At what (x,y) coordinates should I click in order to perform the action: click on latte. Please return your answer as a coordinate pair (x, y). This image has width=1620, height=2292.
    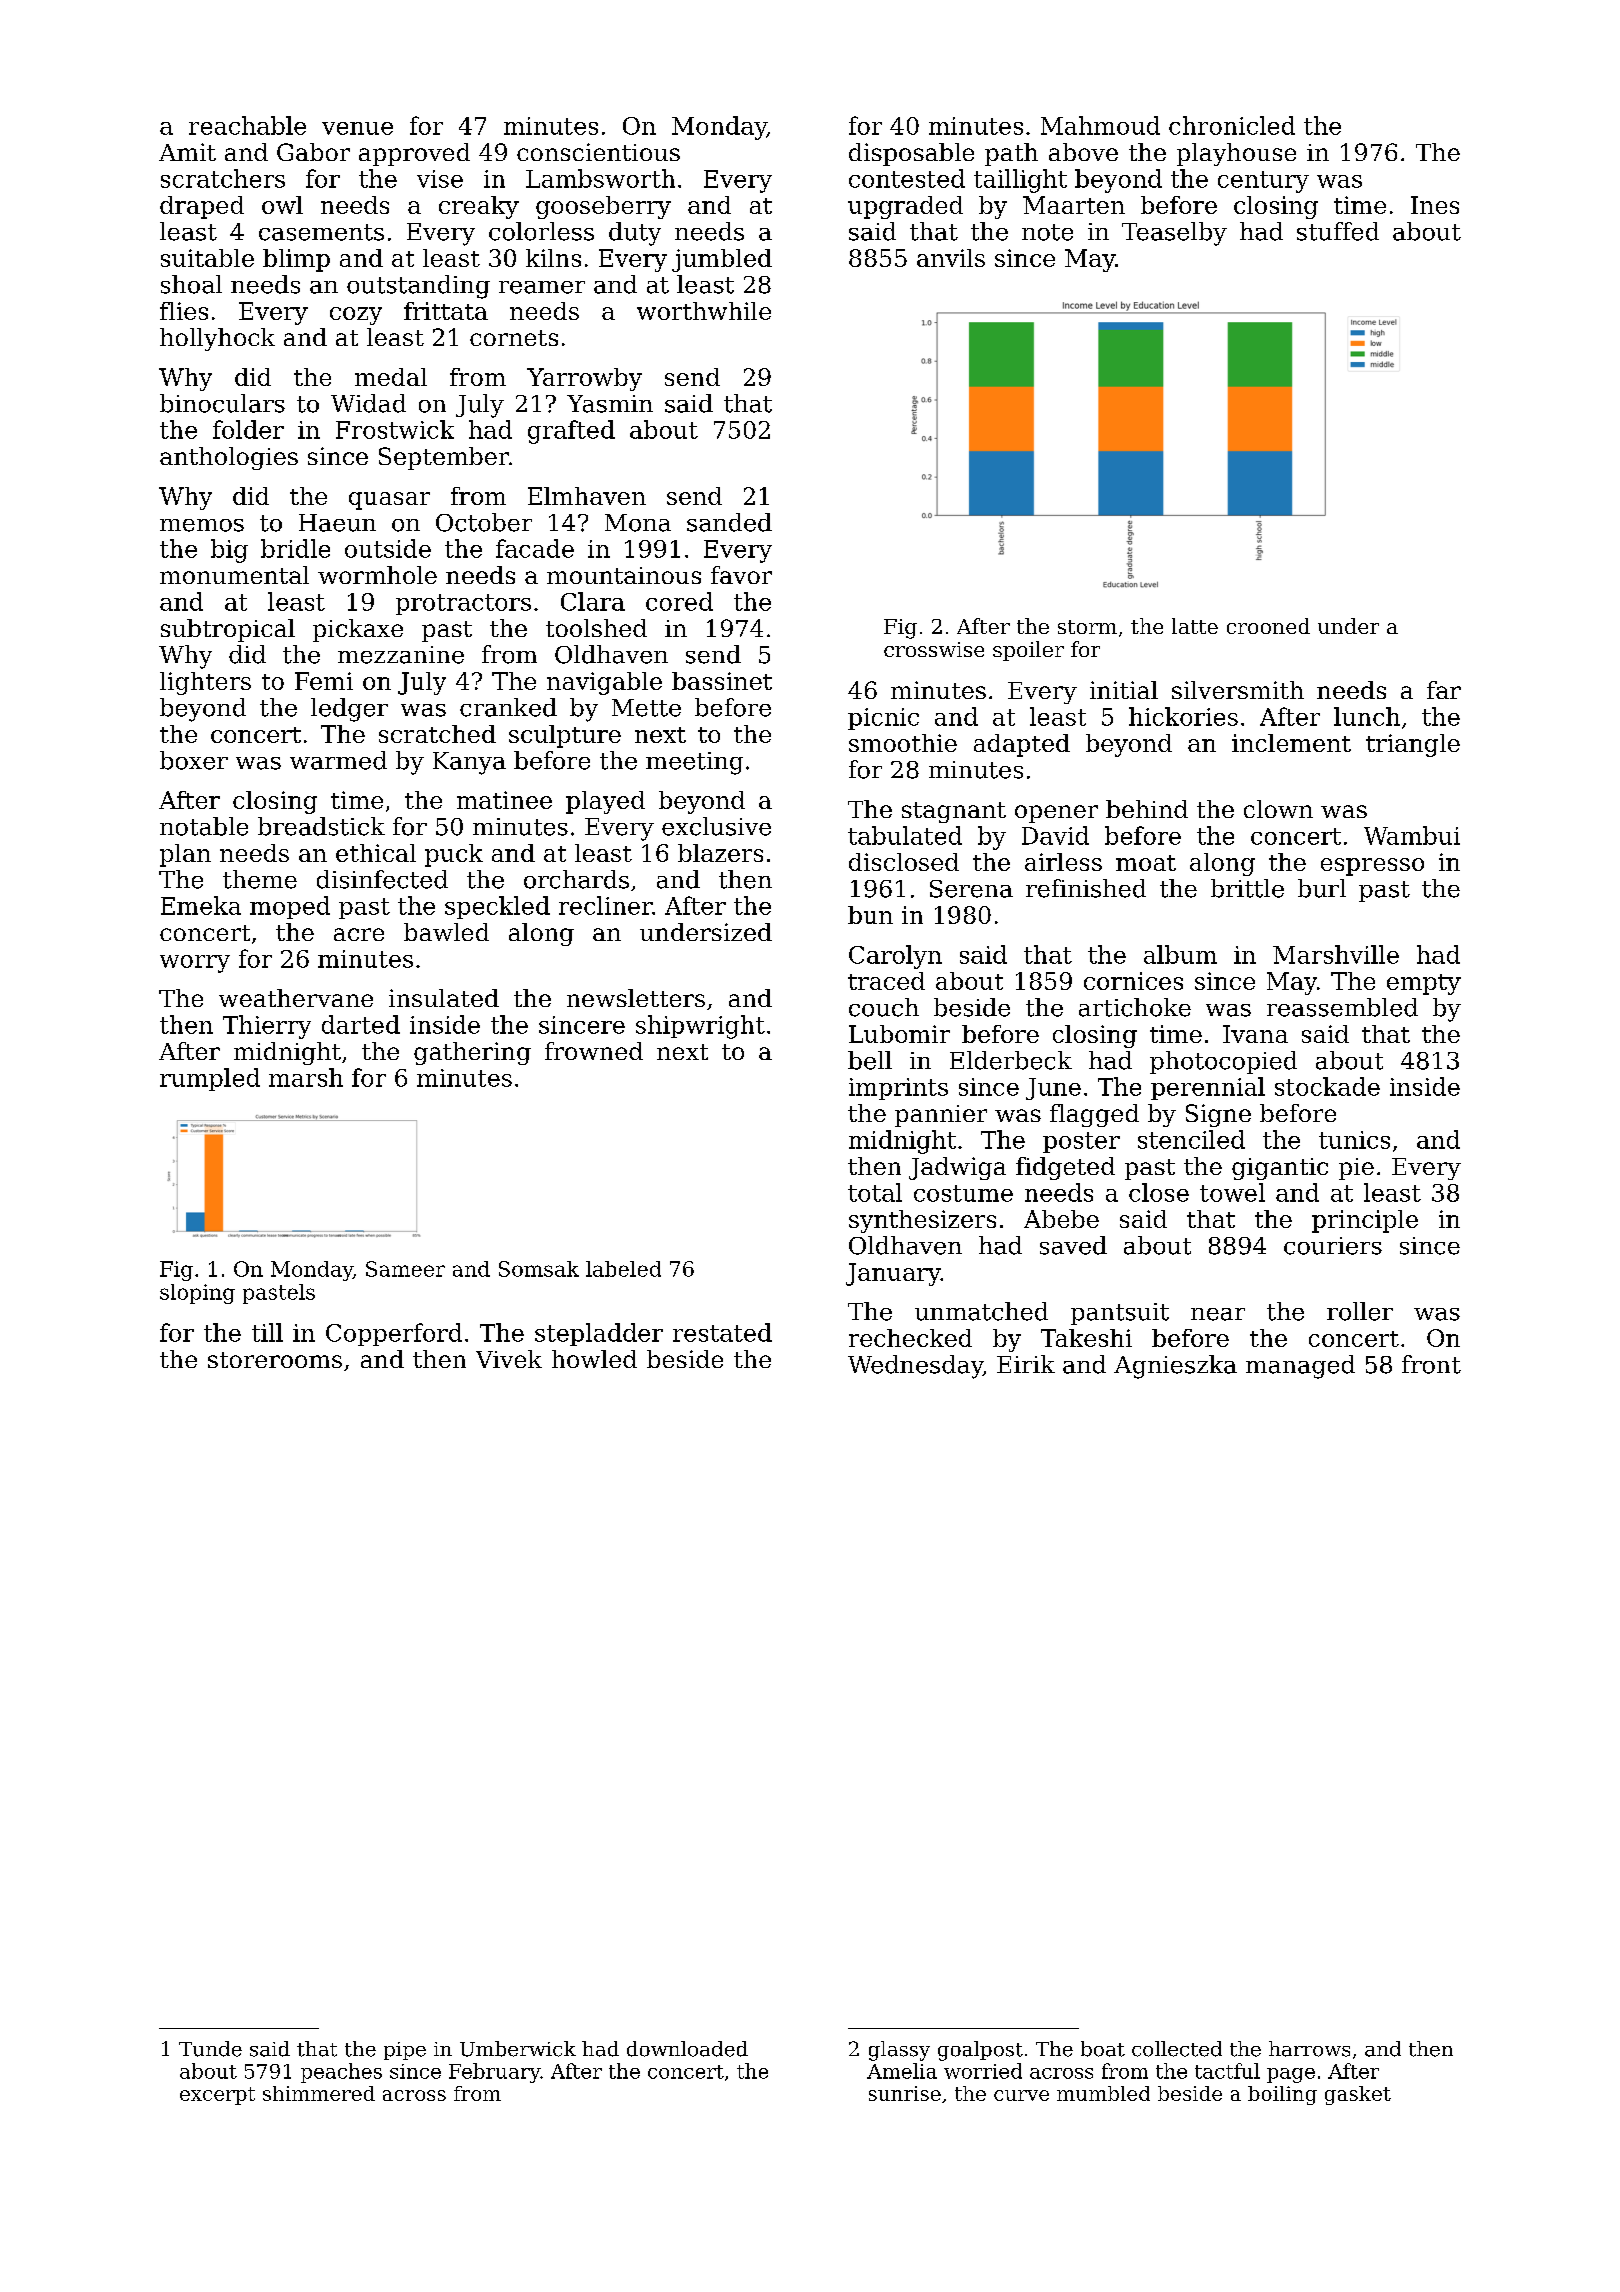
    Looking at the image, I should click on (1195, 626).
